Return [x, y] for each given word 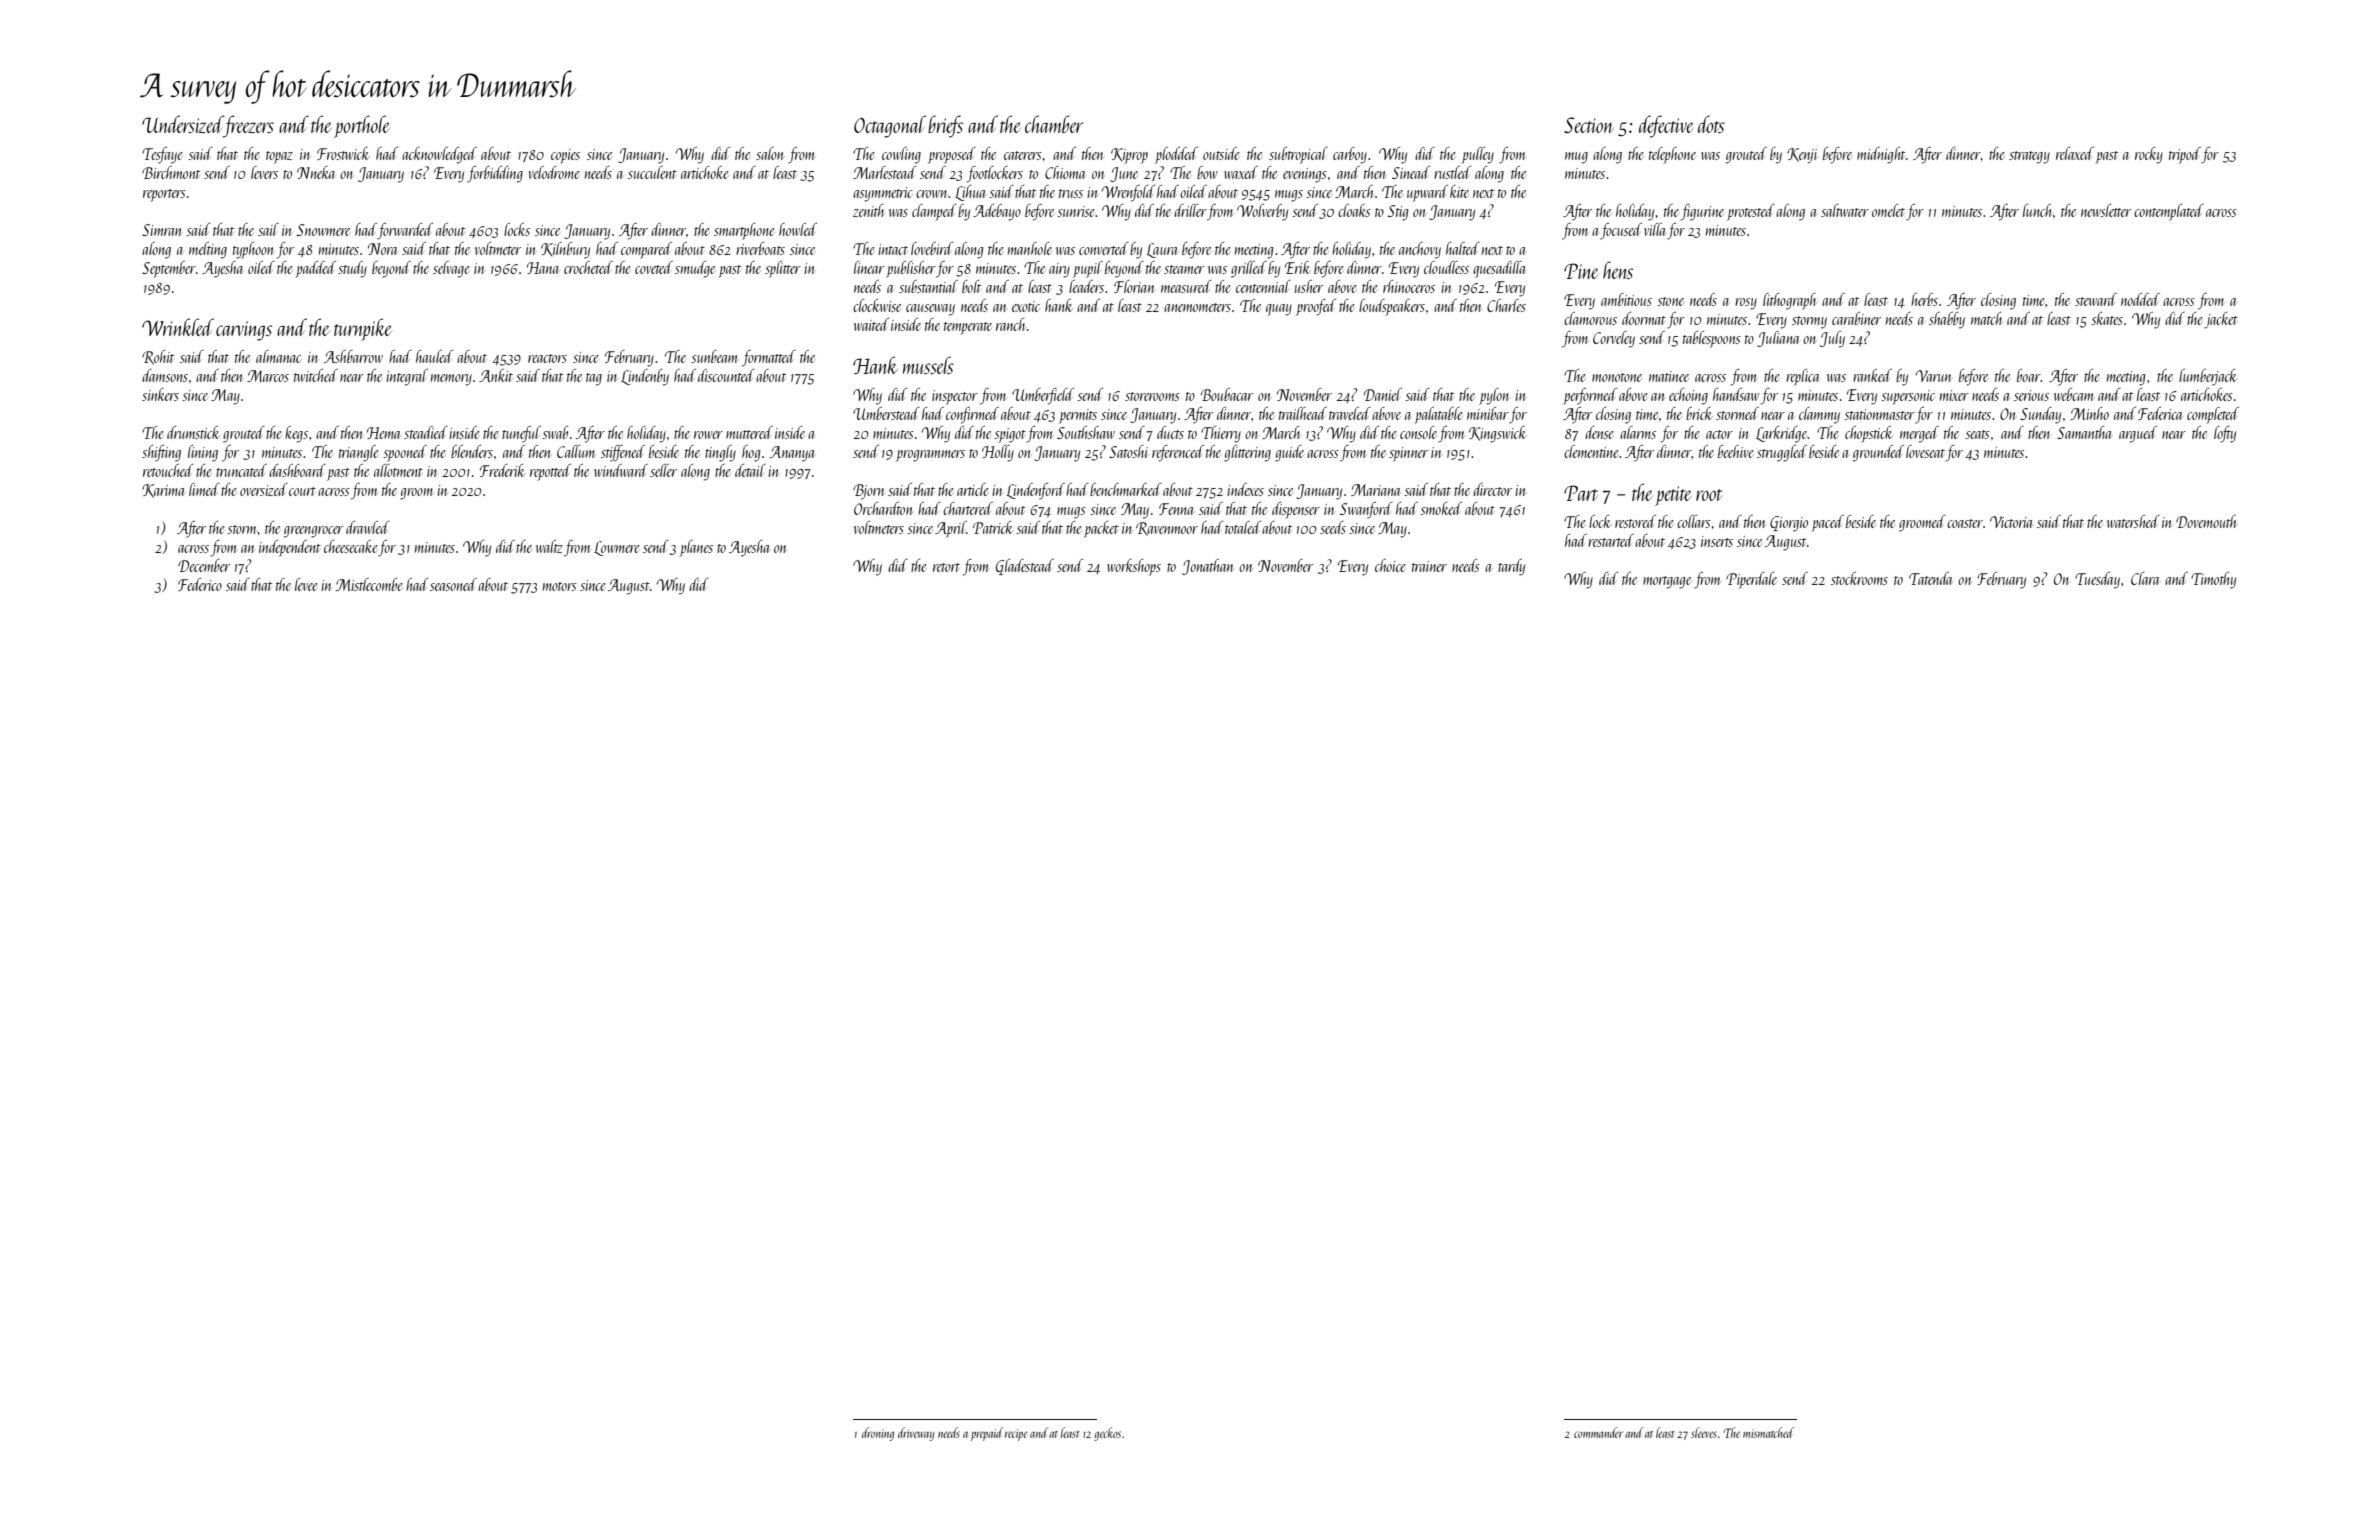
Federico [200, 584]
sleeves [1704, 1432]
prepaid [987, 1434]
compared [646, 250]
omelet [1888, 210]
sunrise [1076, 211]
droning [878, 1434]
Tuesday [2097, 580]
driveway [916, 1434]
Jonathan [1208, 567]
